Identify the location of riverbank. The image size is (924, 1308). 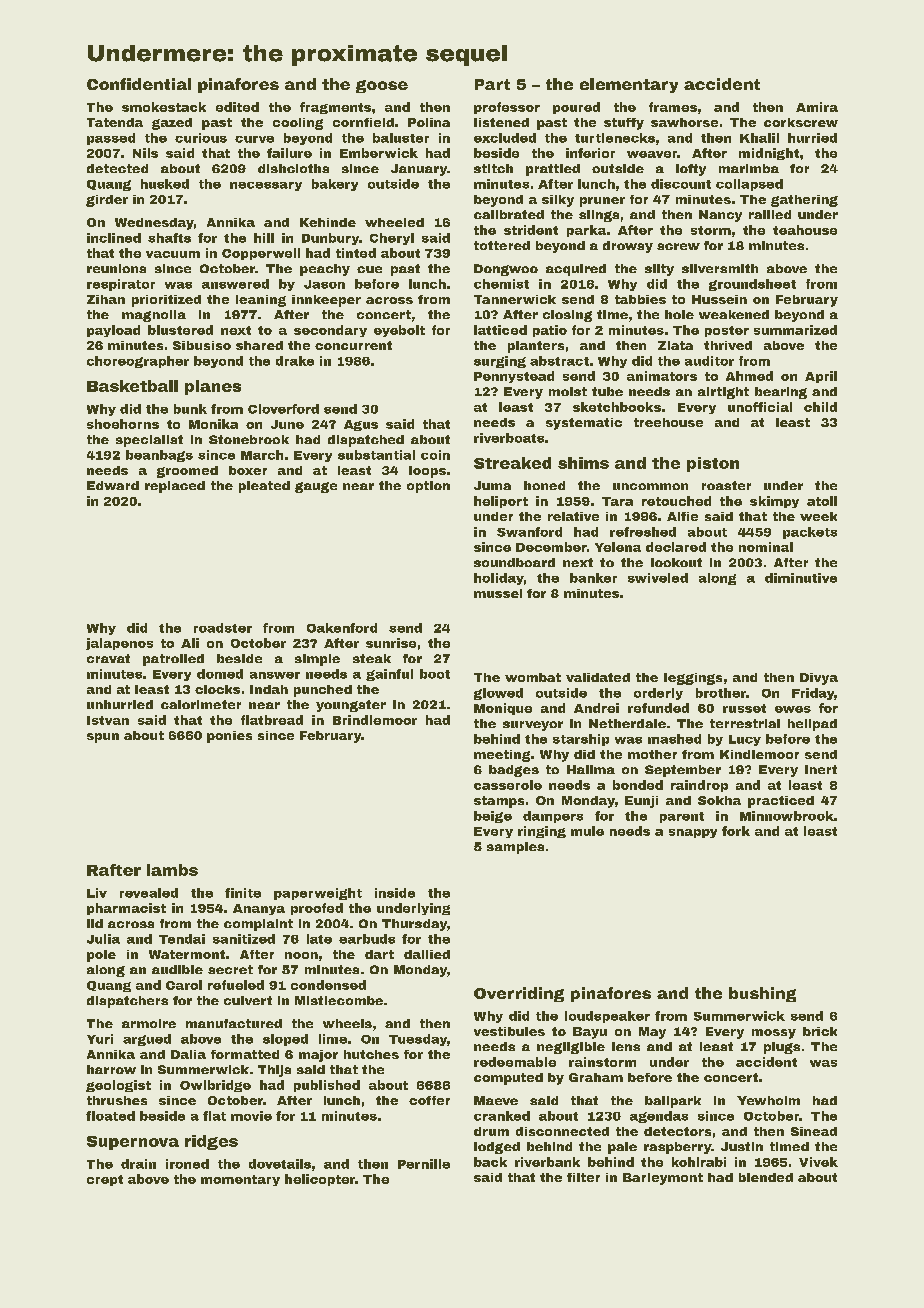
(547, 1162).
